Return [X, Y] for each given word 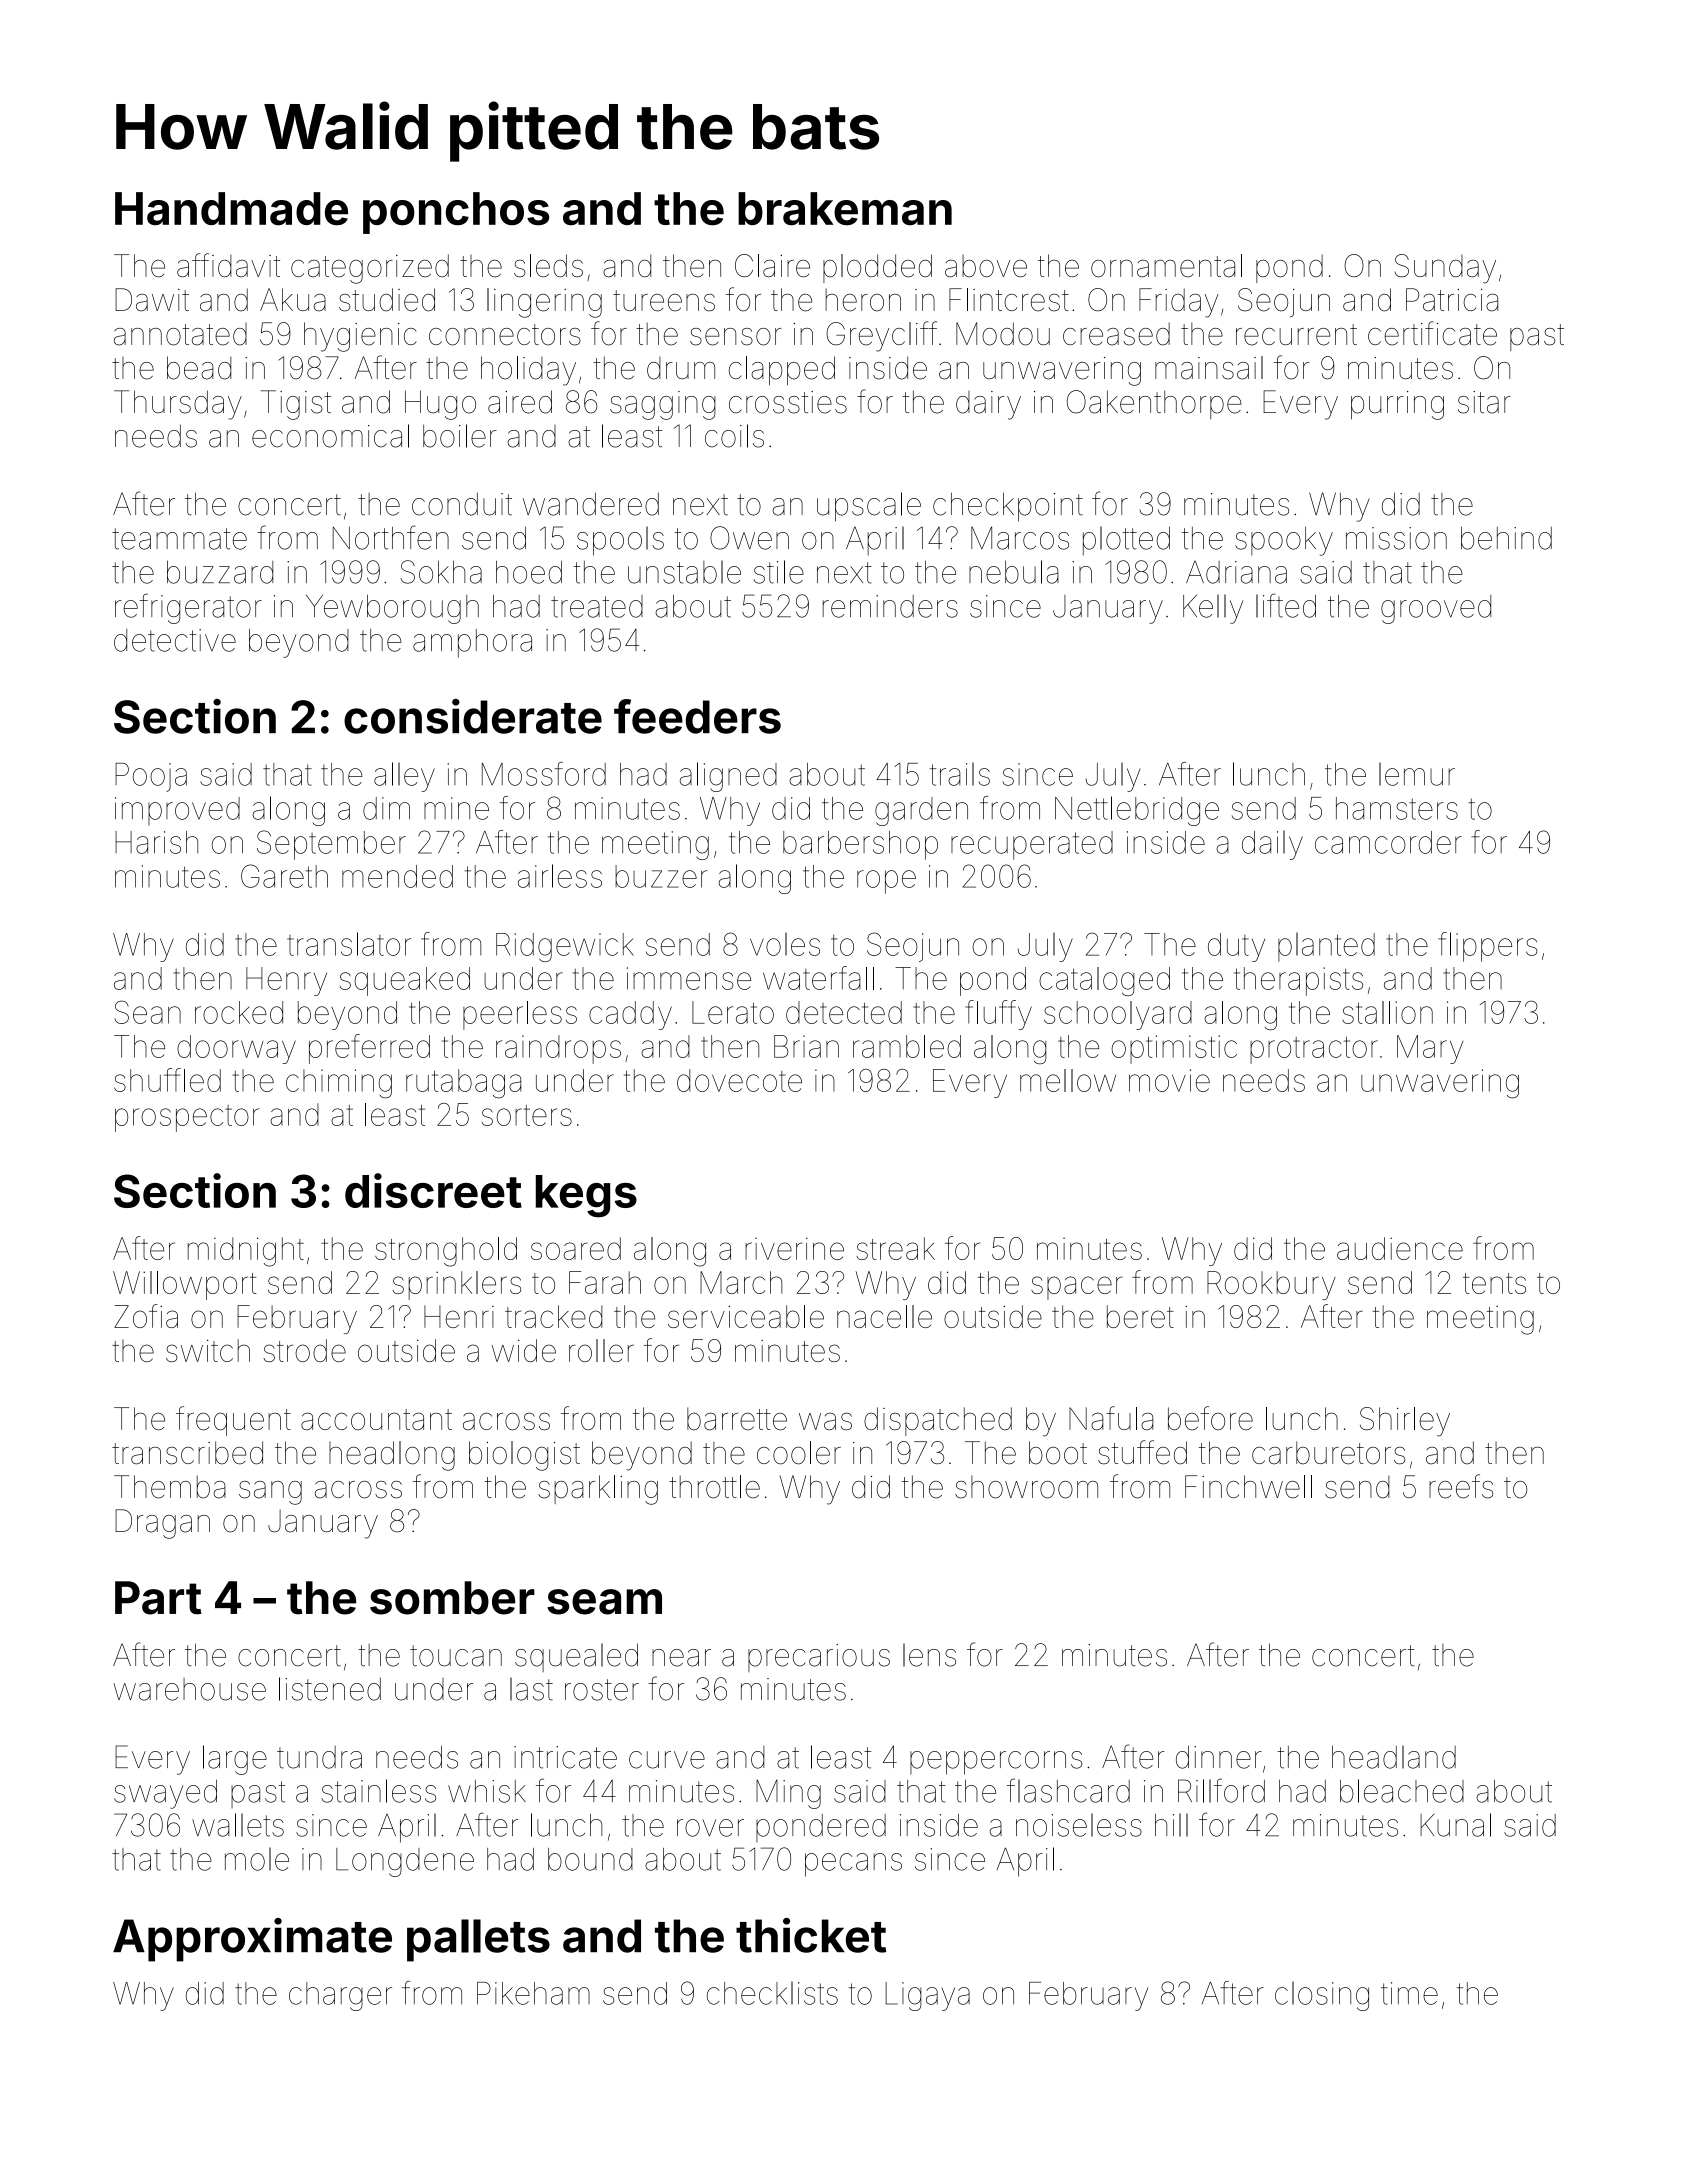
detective [175, 640]
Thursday [178, 405]
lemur [1417, 774]
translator [349, 944]
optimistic [1174, 1049]
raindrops [558, 1049]
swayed [165, 1794]
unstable [684, 572]
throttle [714, 1487]
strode [304, 1350]
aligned [728, 777]
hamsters [1397, 808]
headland [1394, 1757]
